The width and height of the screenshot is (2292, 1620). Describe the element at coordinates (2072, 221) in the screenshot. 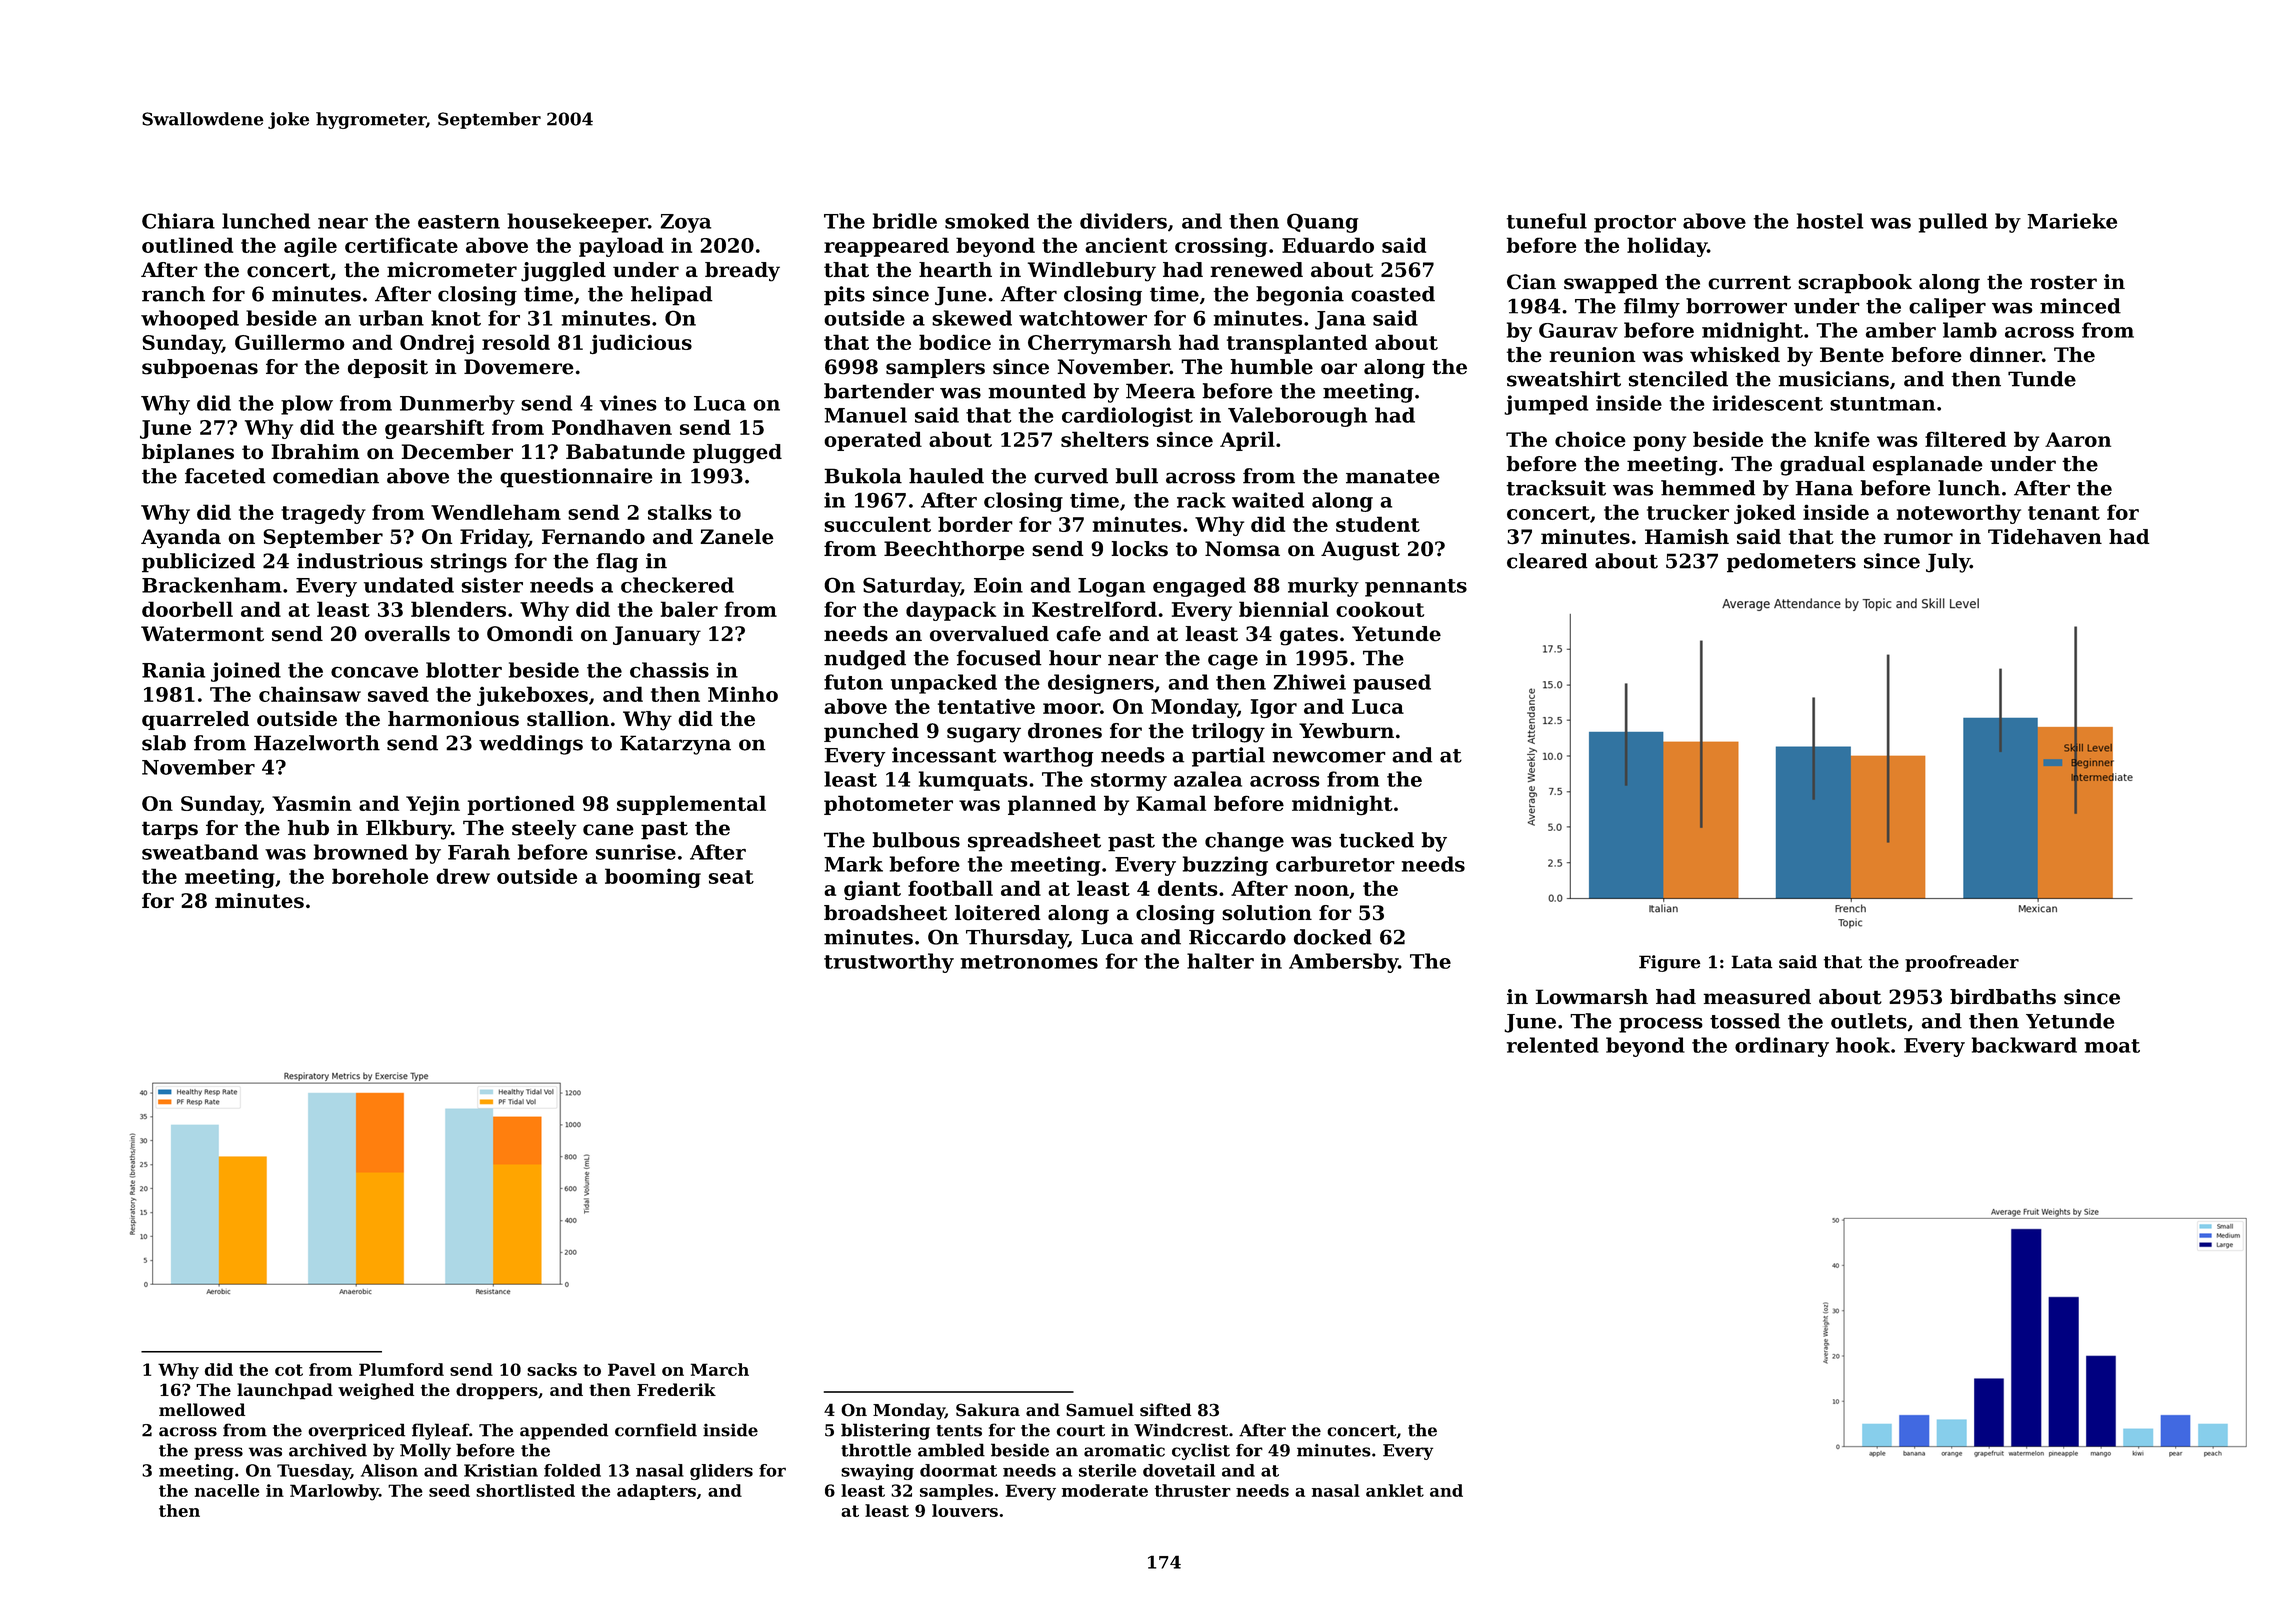

I see `Marieke` at that location.
